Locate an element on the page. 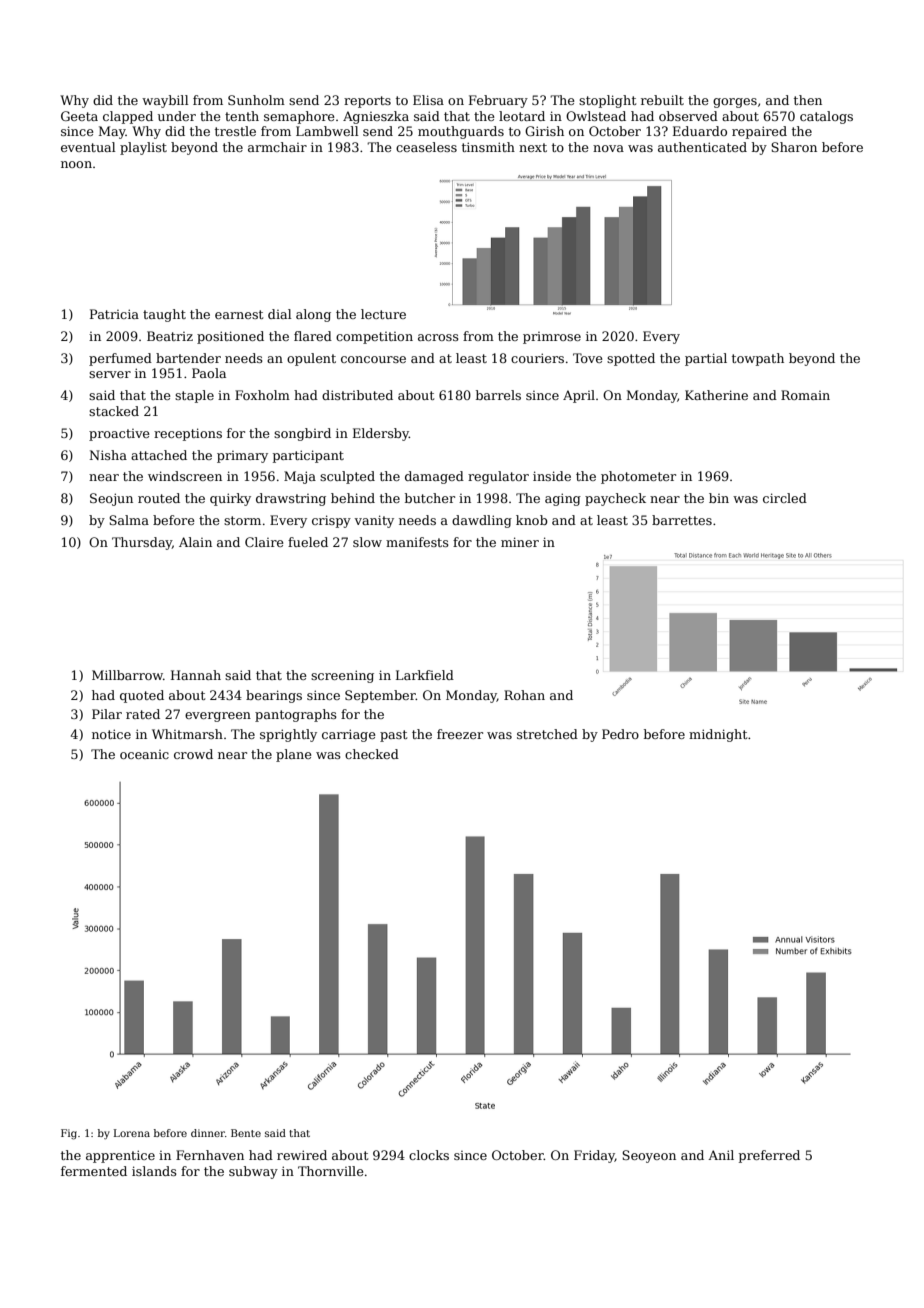 The width and height of the image is (924, 1308). Lorena is located at coordinates (132, 1133).
